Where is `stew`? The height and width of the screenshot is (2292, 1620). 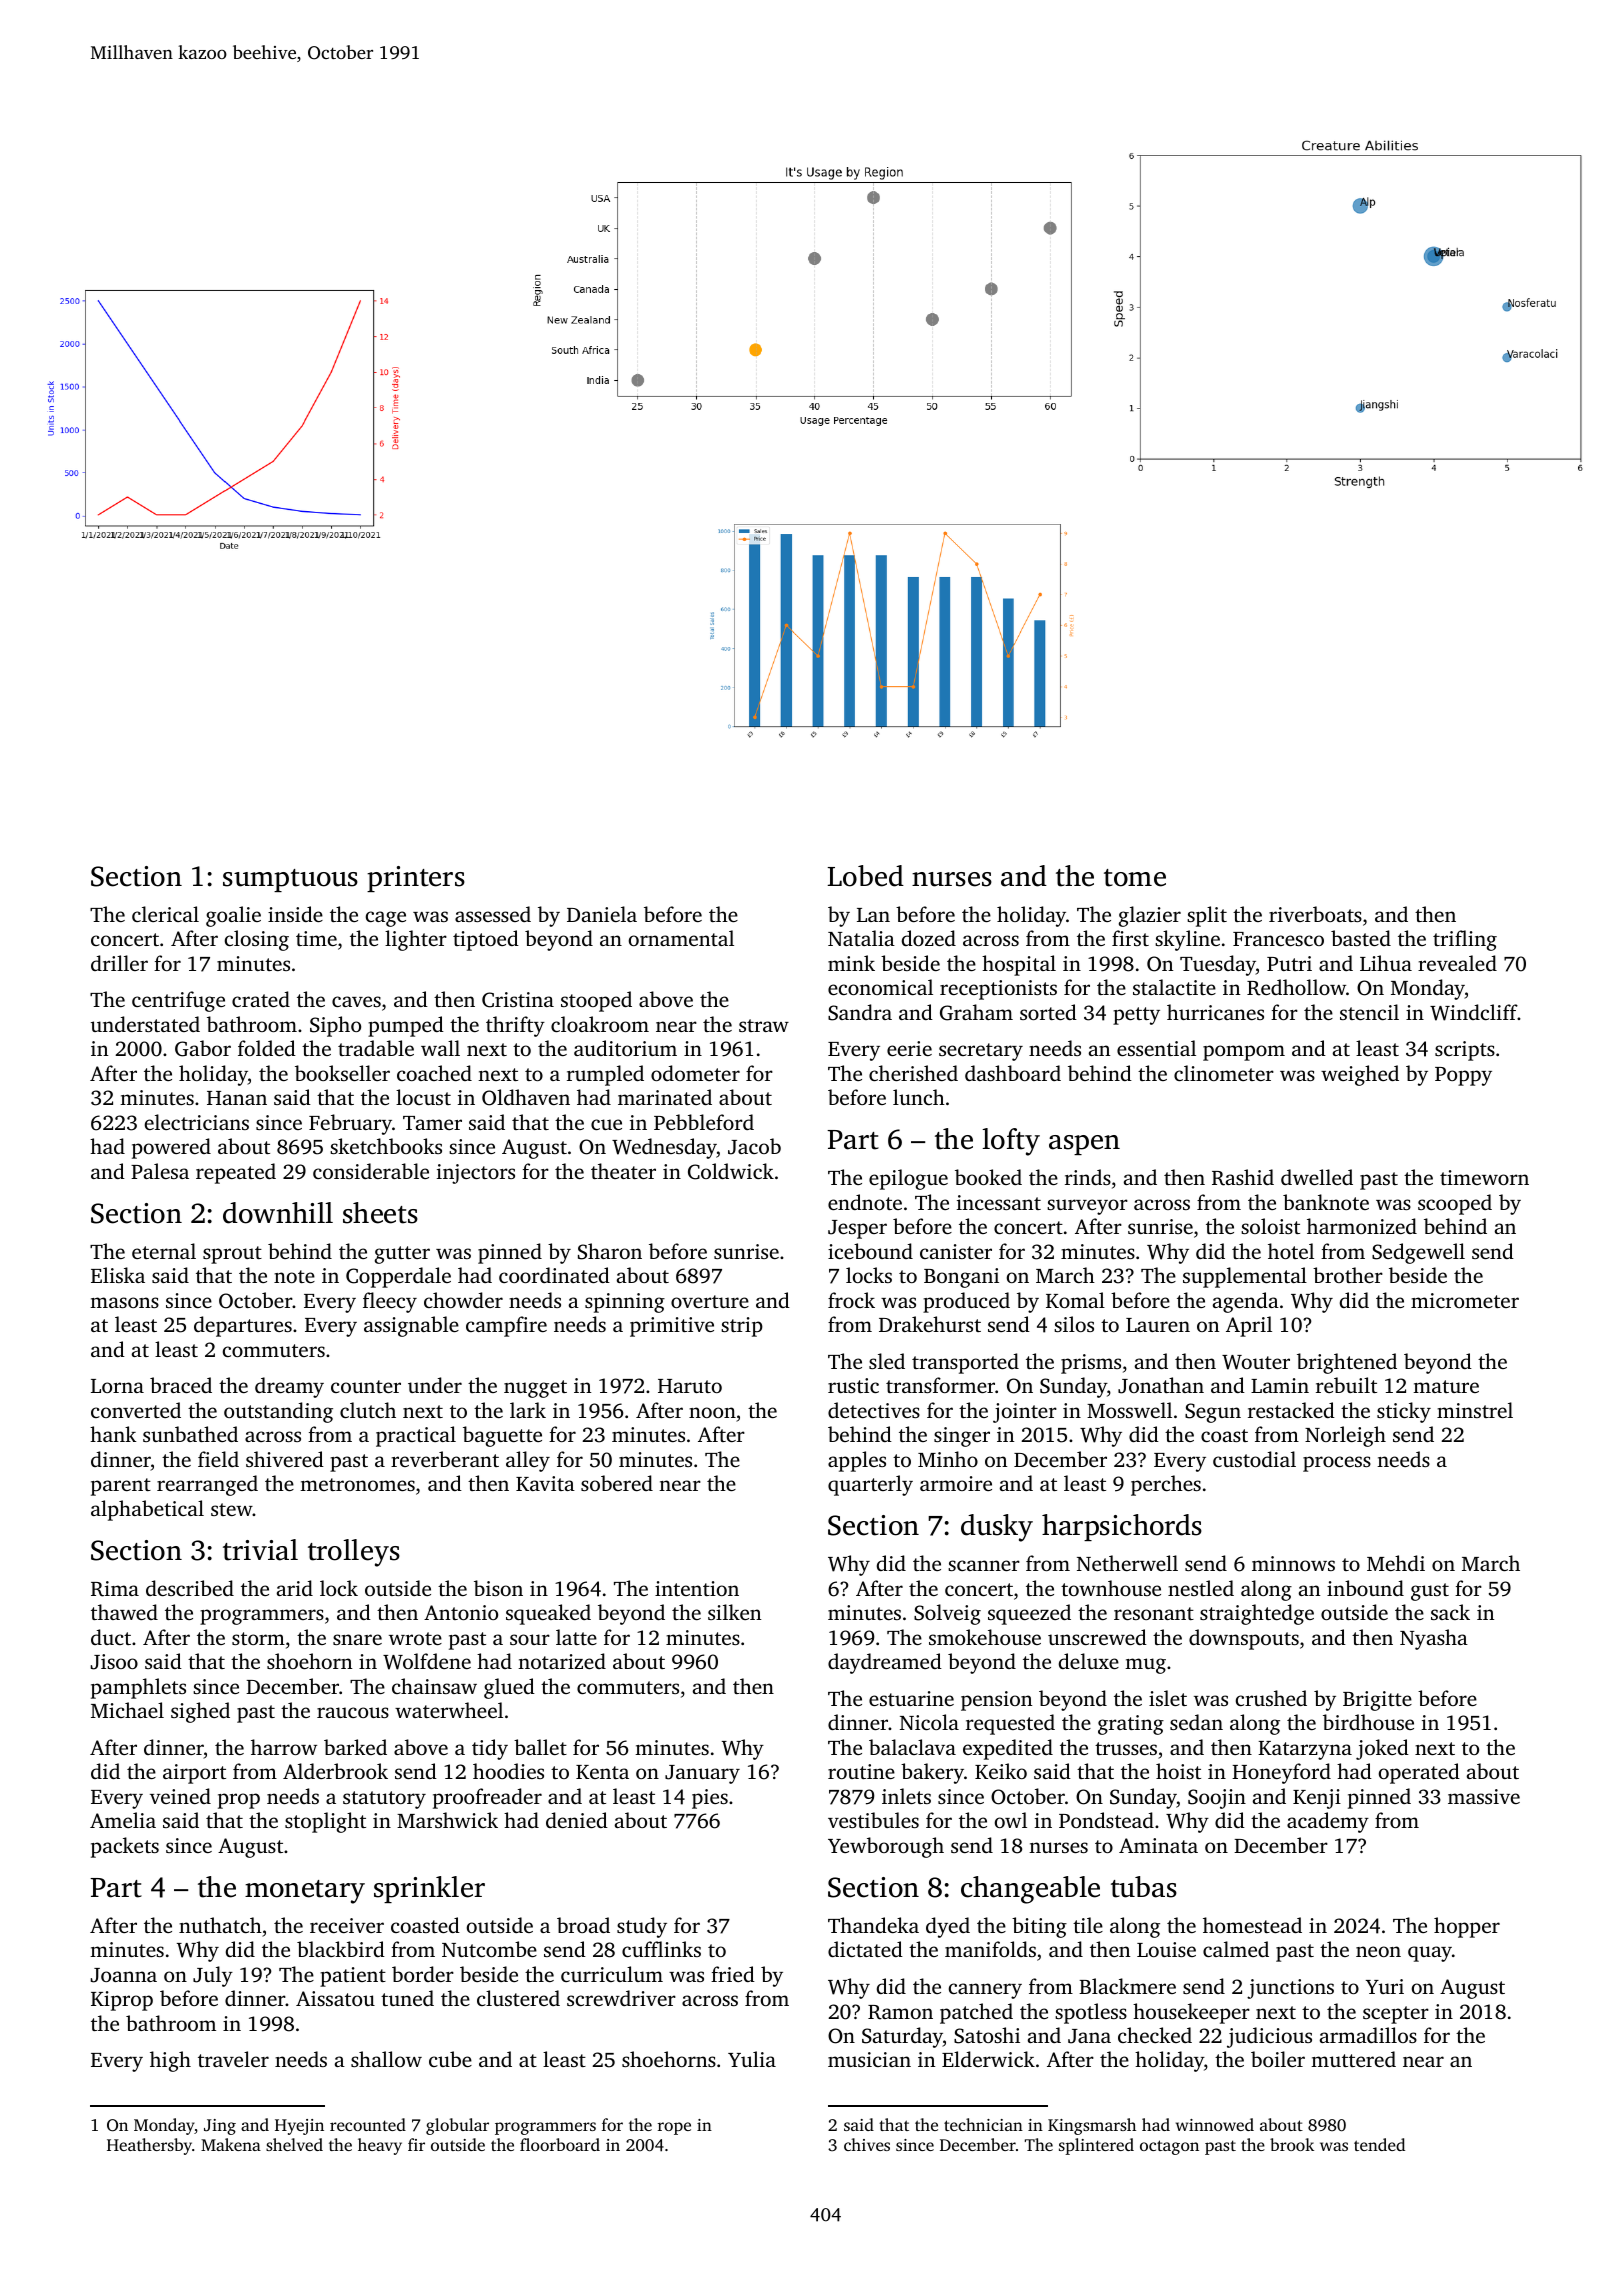 stew is located at coordinates (232, 1509).
